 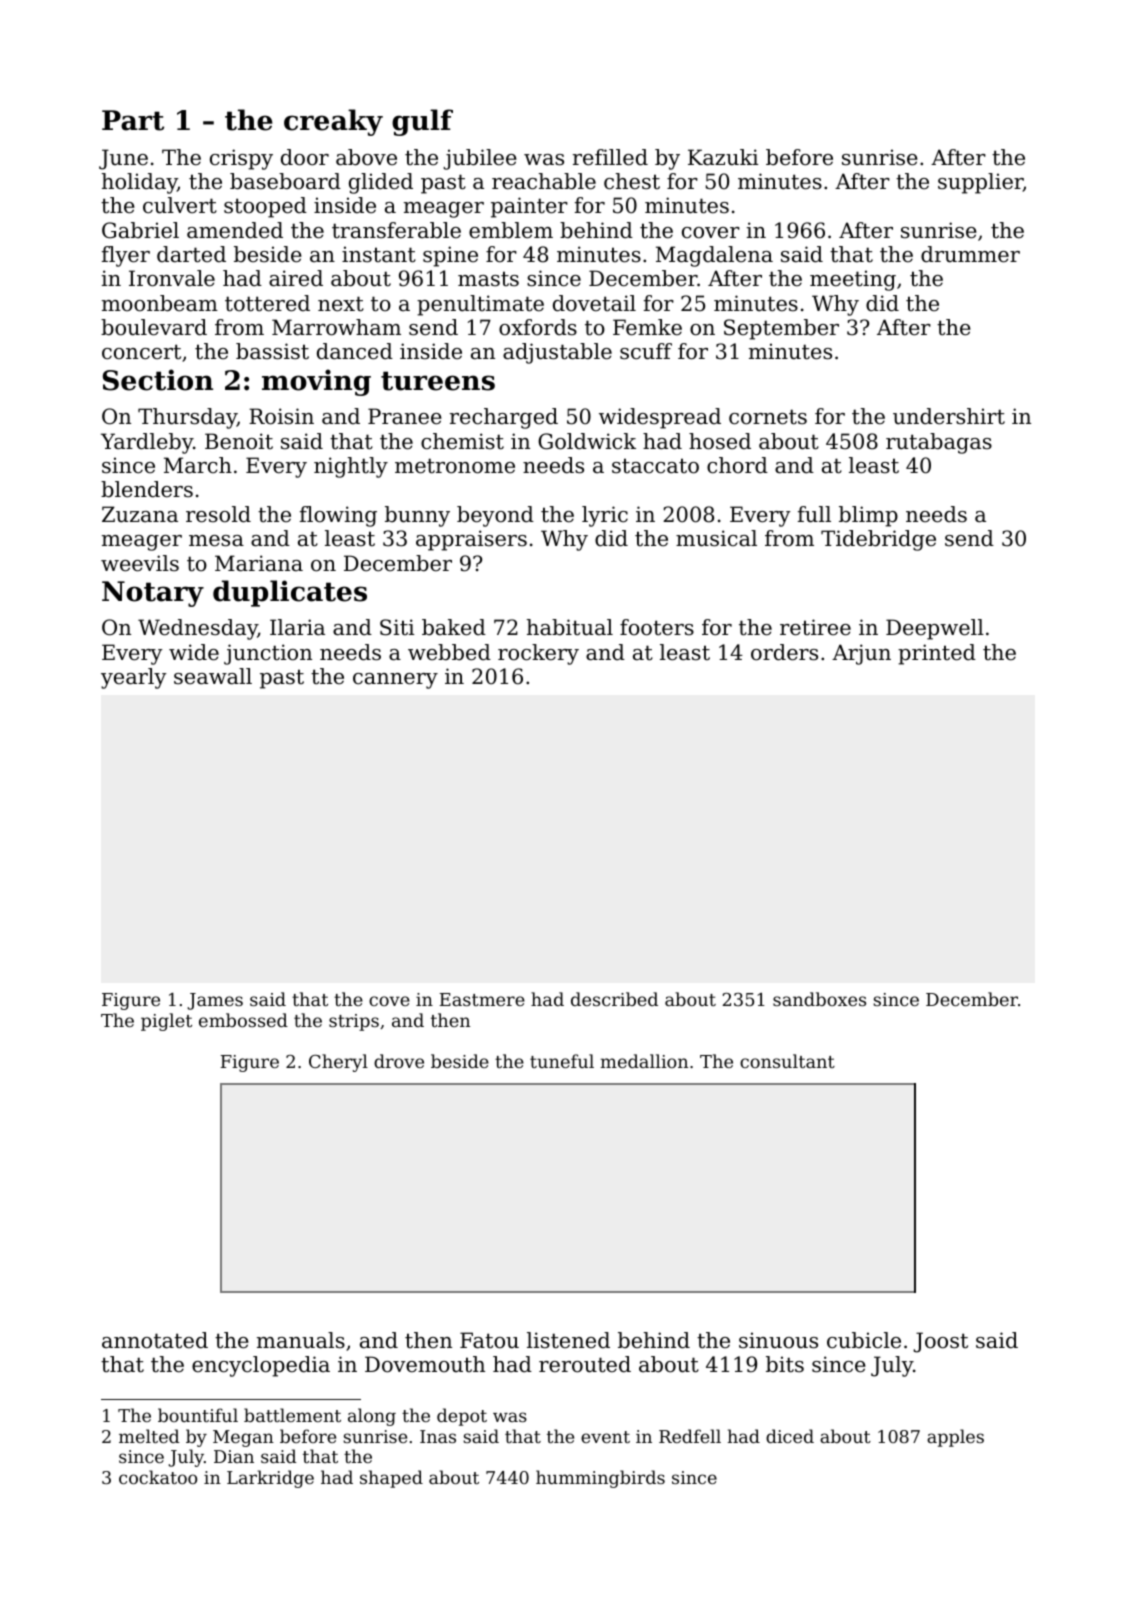 I want to click on cannery, so click(x=395, y=681).
